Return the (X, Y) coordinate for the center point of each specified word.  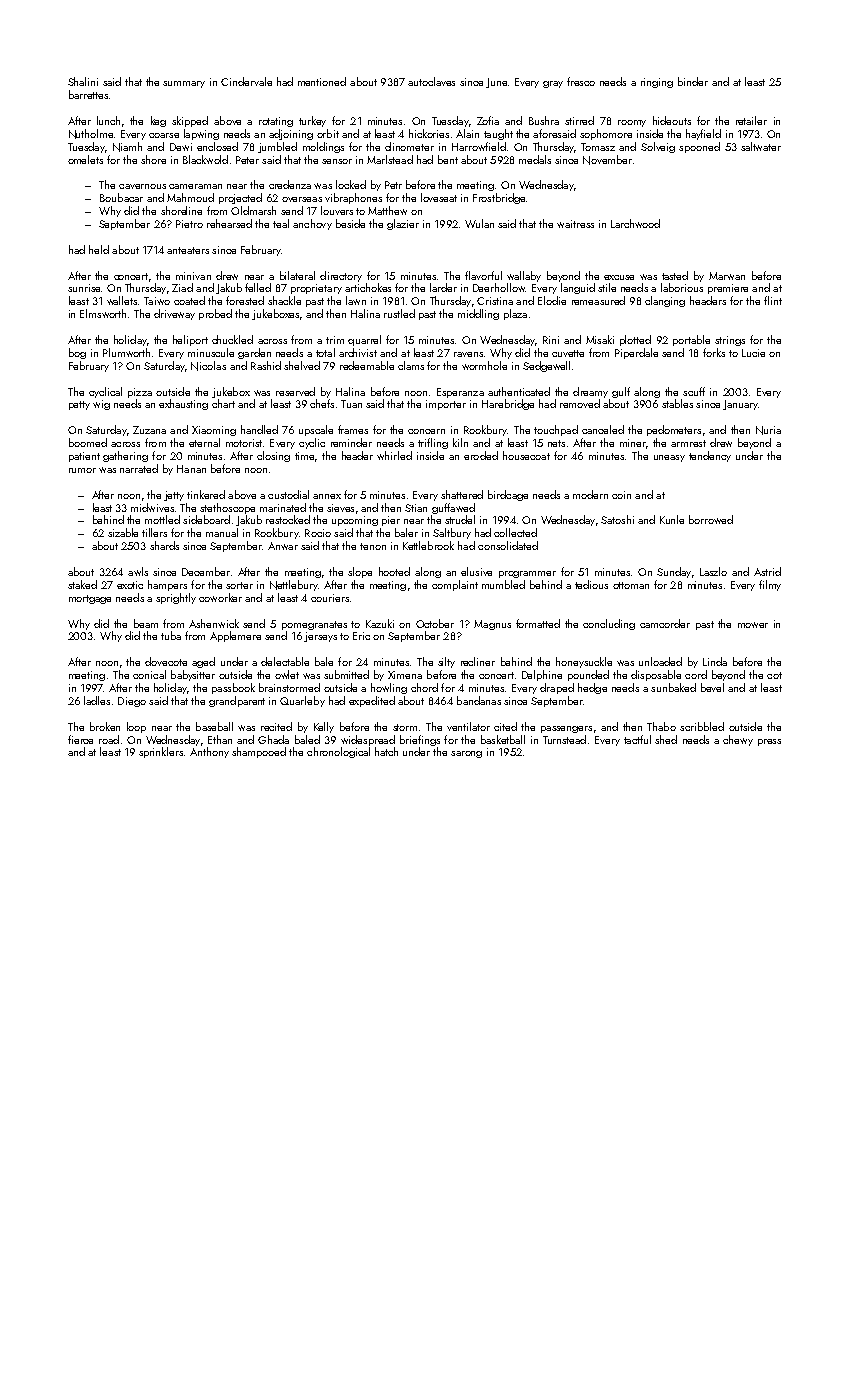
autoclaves (431, 81)
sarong (466, 754)
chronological (338, 752)
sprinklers (161, 752)
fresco (581, 81)
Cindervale (246, 81)
